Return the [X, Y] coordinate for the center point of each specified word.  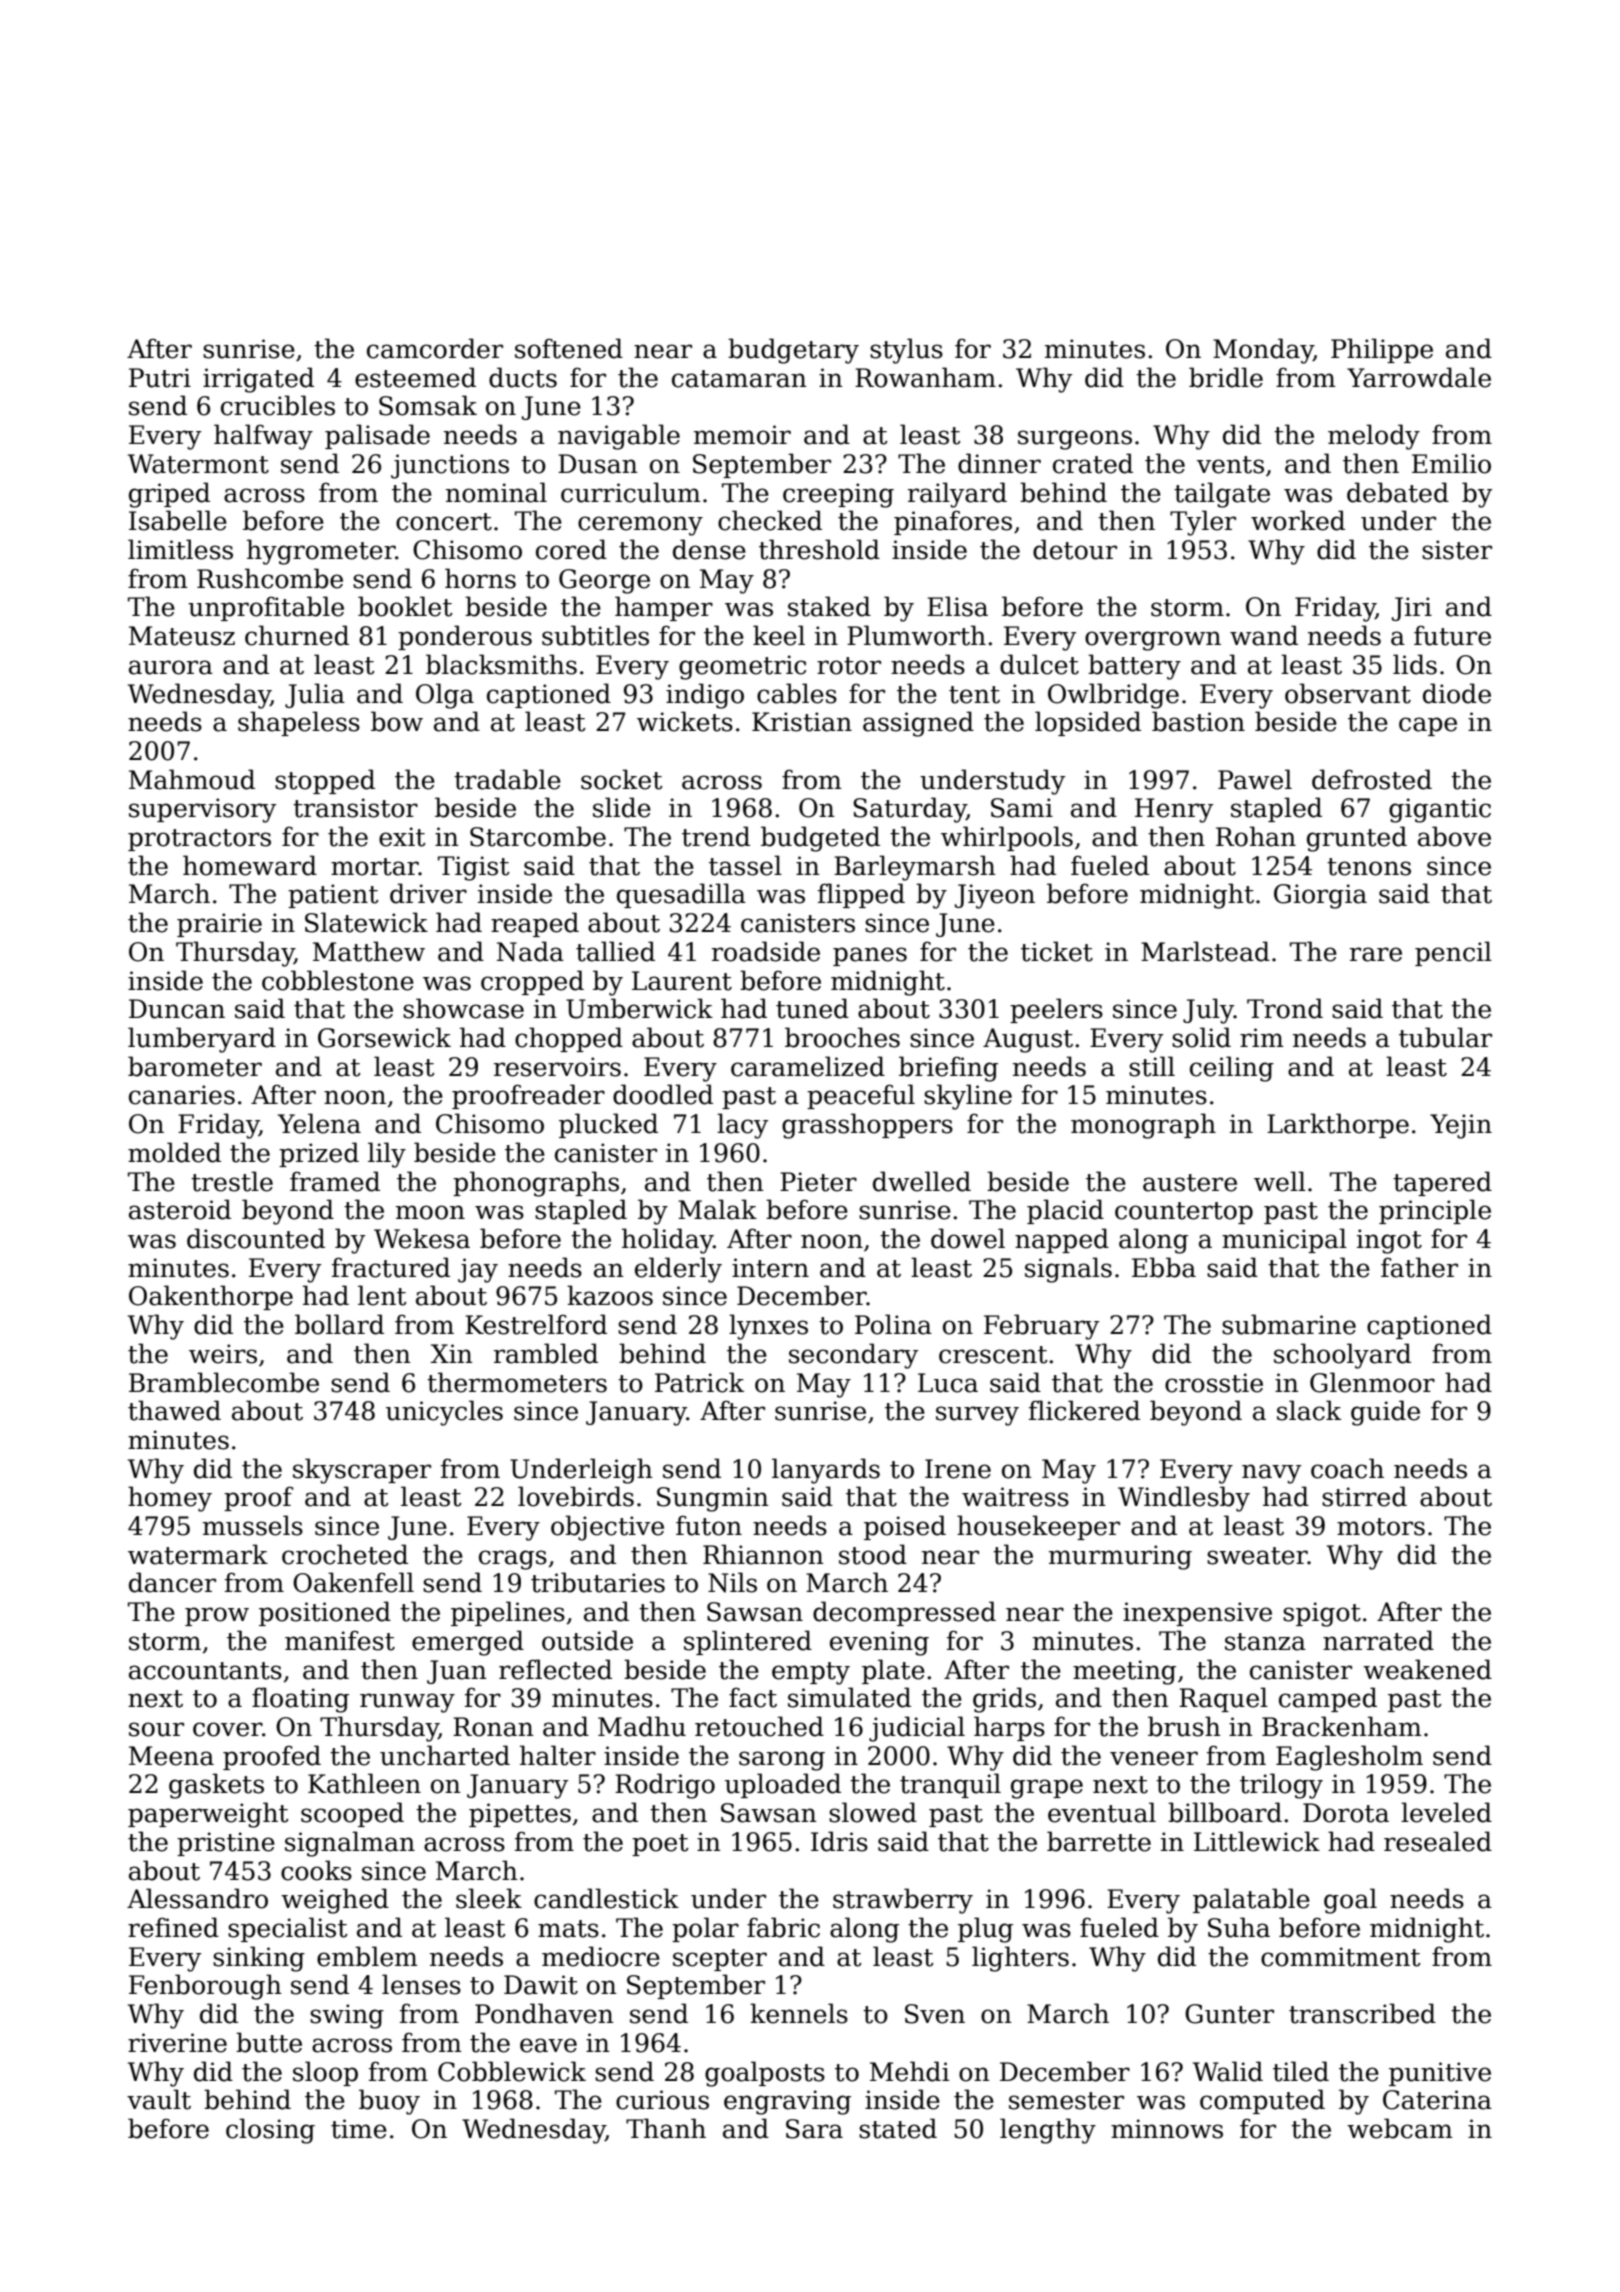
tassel [745, 865]
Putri [160, 378]
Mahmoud [192, 779]
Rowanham [925, 377]
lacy [742, 1126]
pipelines [508, 1613]
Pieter [818, 1182]
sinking [259, 1959]
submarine [1289, 1324]
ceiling [1232, 1069]
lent [382, 1295]
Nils [732, 1582]
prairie [219, 925]
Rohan [1256, 836]
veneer [1154, 1758]
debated [1398, 492]
